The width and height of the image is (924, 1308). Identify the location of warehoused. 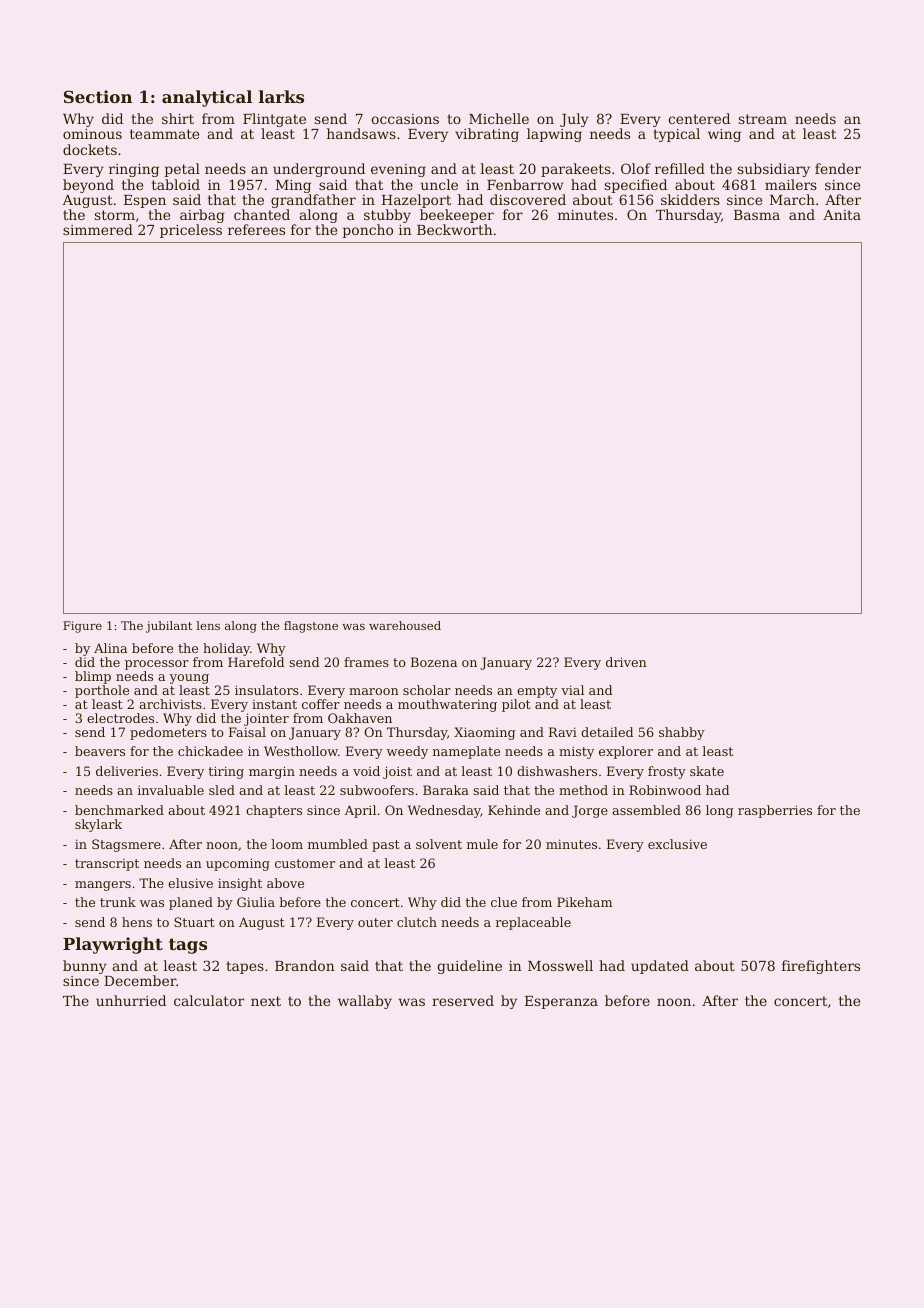
(405, 625).
